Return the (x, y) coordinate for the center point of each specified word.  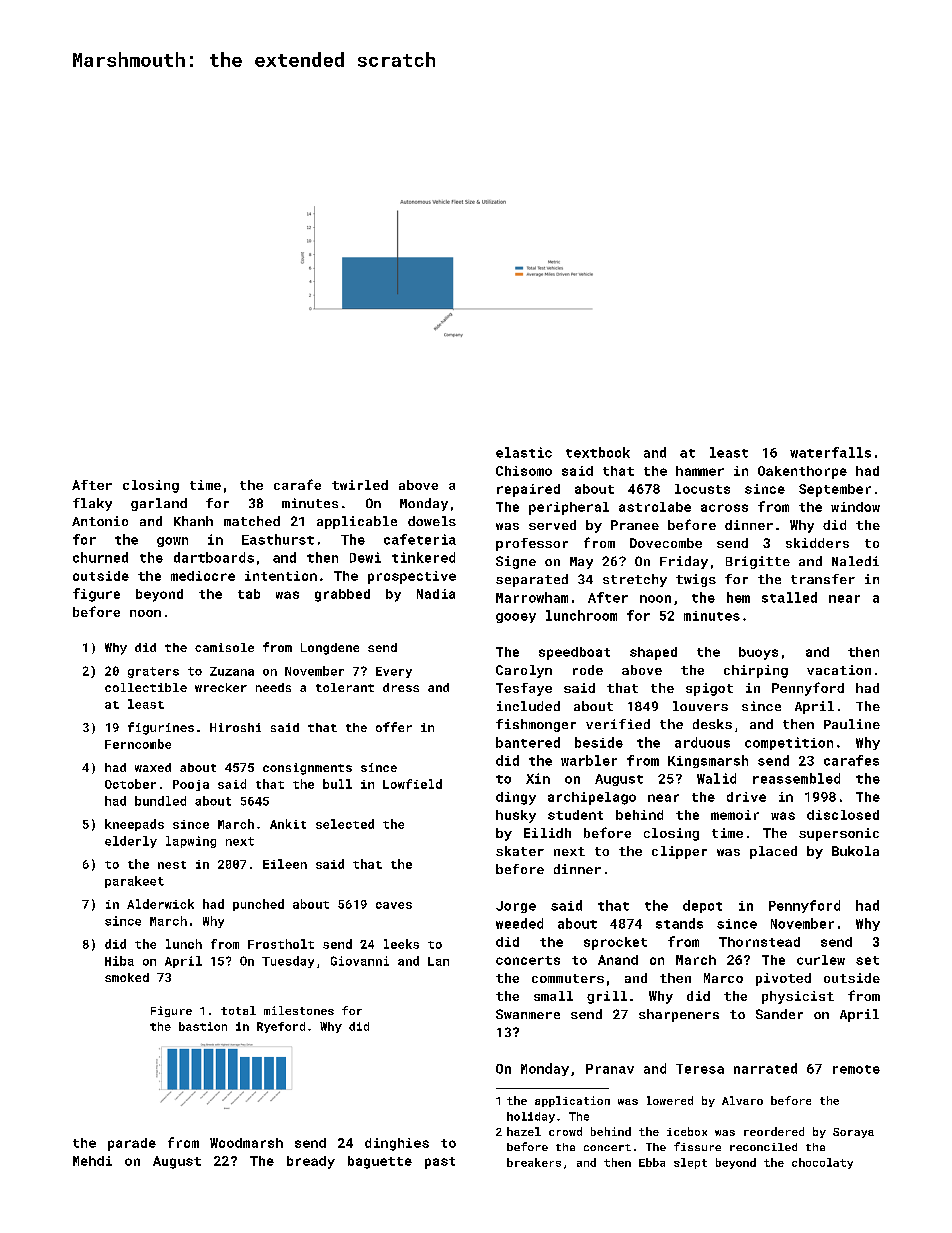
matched (252, 521)
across (724, 508)
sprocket (615, 943)
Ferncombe (138, 744)
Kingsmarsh (708, 761)
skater (520, 851)
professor (532, 544)
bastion (203, 1026)
